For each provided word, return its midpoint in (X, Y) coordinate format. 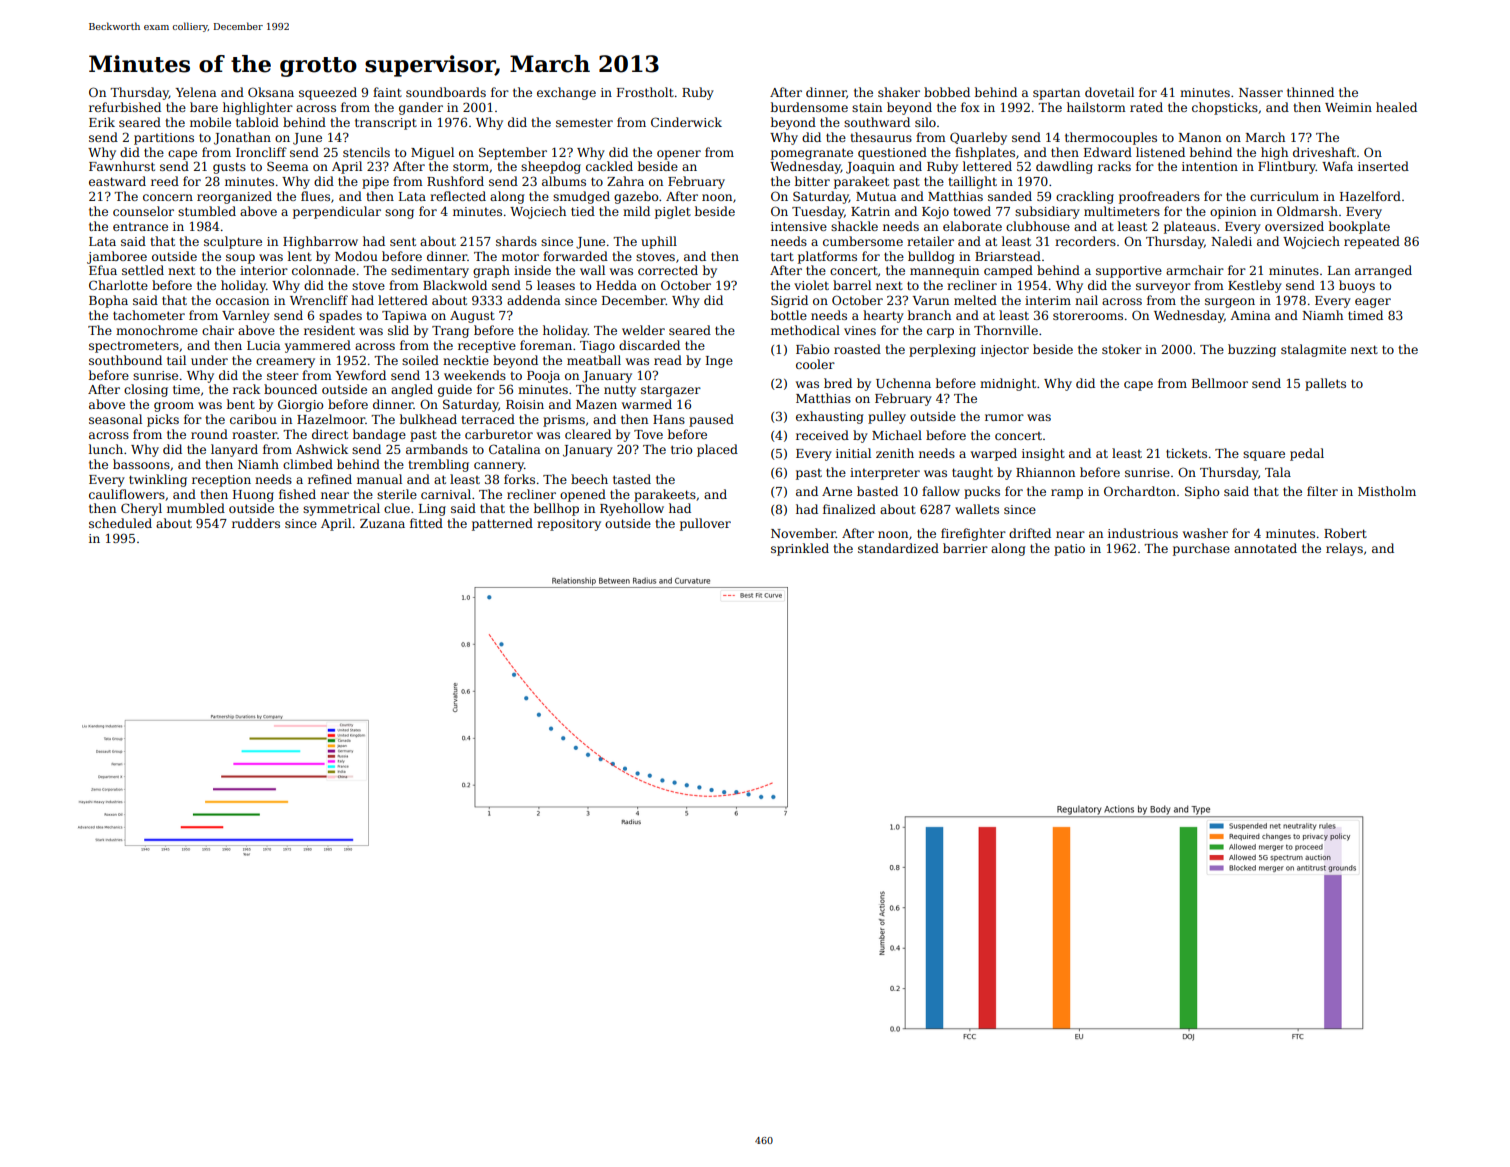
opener (679, 155)
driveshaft (1324, 152)
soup (240, 259)
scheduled (120, 523)
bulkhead (428, 419)
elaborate (972, 226)
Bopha (108, 301)
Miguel (432, 153)
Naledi (1231, 241)
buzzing (1252, 350)
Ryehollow (632, 509)
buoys (1357, 286)
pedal (1307, 454)
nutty (620, 391)
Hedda (616, 285)
